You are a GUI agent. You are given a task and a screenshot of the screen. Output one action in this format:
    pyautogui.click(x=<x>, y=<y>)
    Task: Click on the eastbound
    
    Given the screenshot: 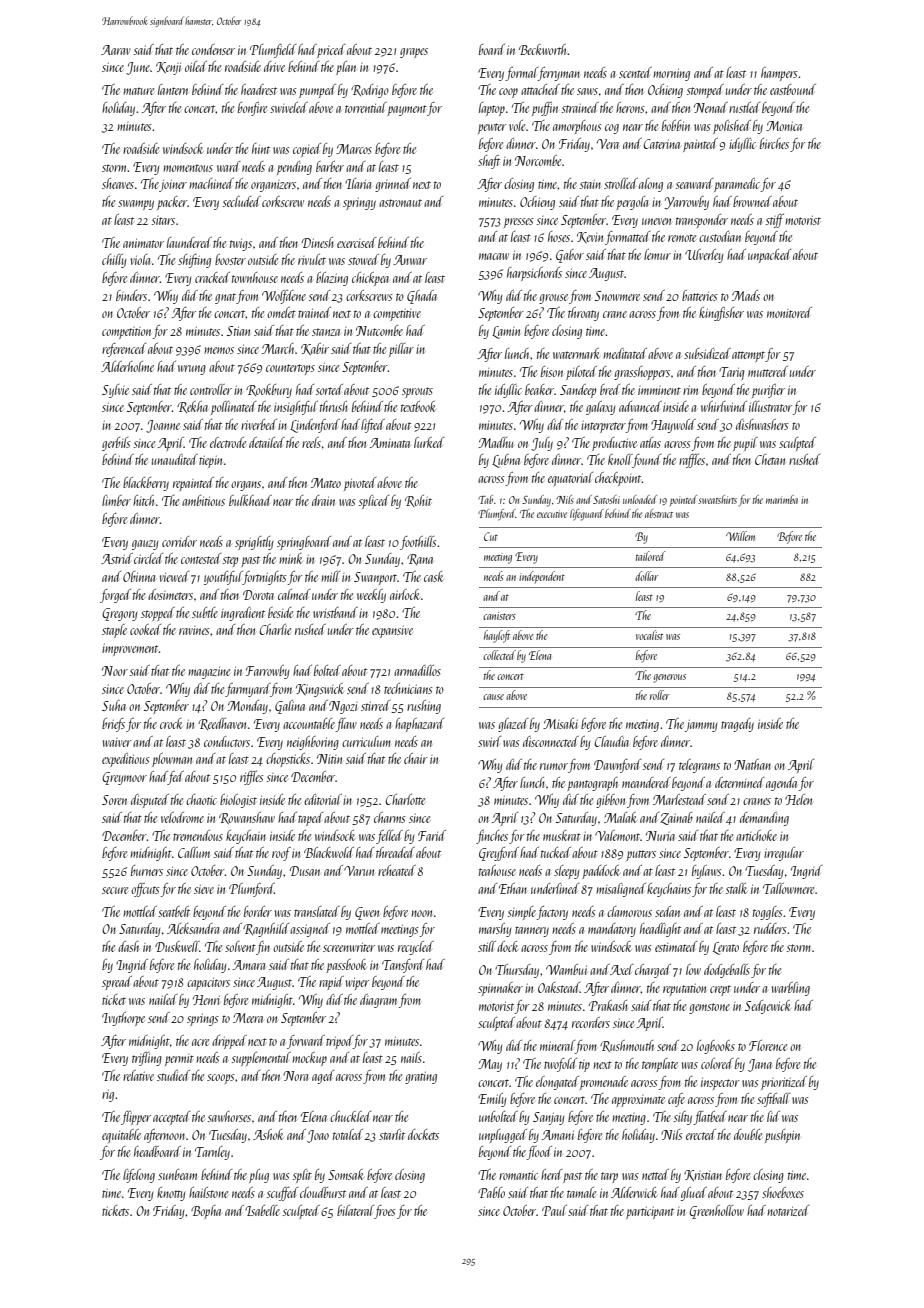 What is the action you would take?
    pyautogui.click(x=793, y=89)
